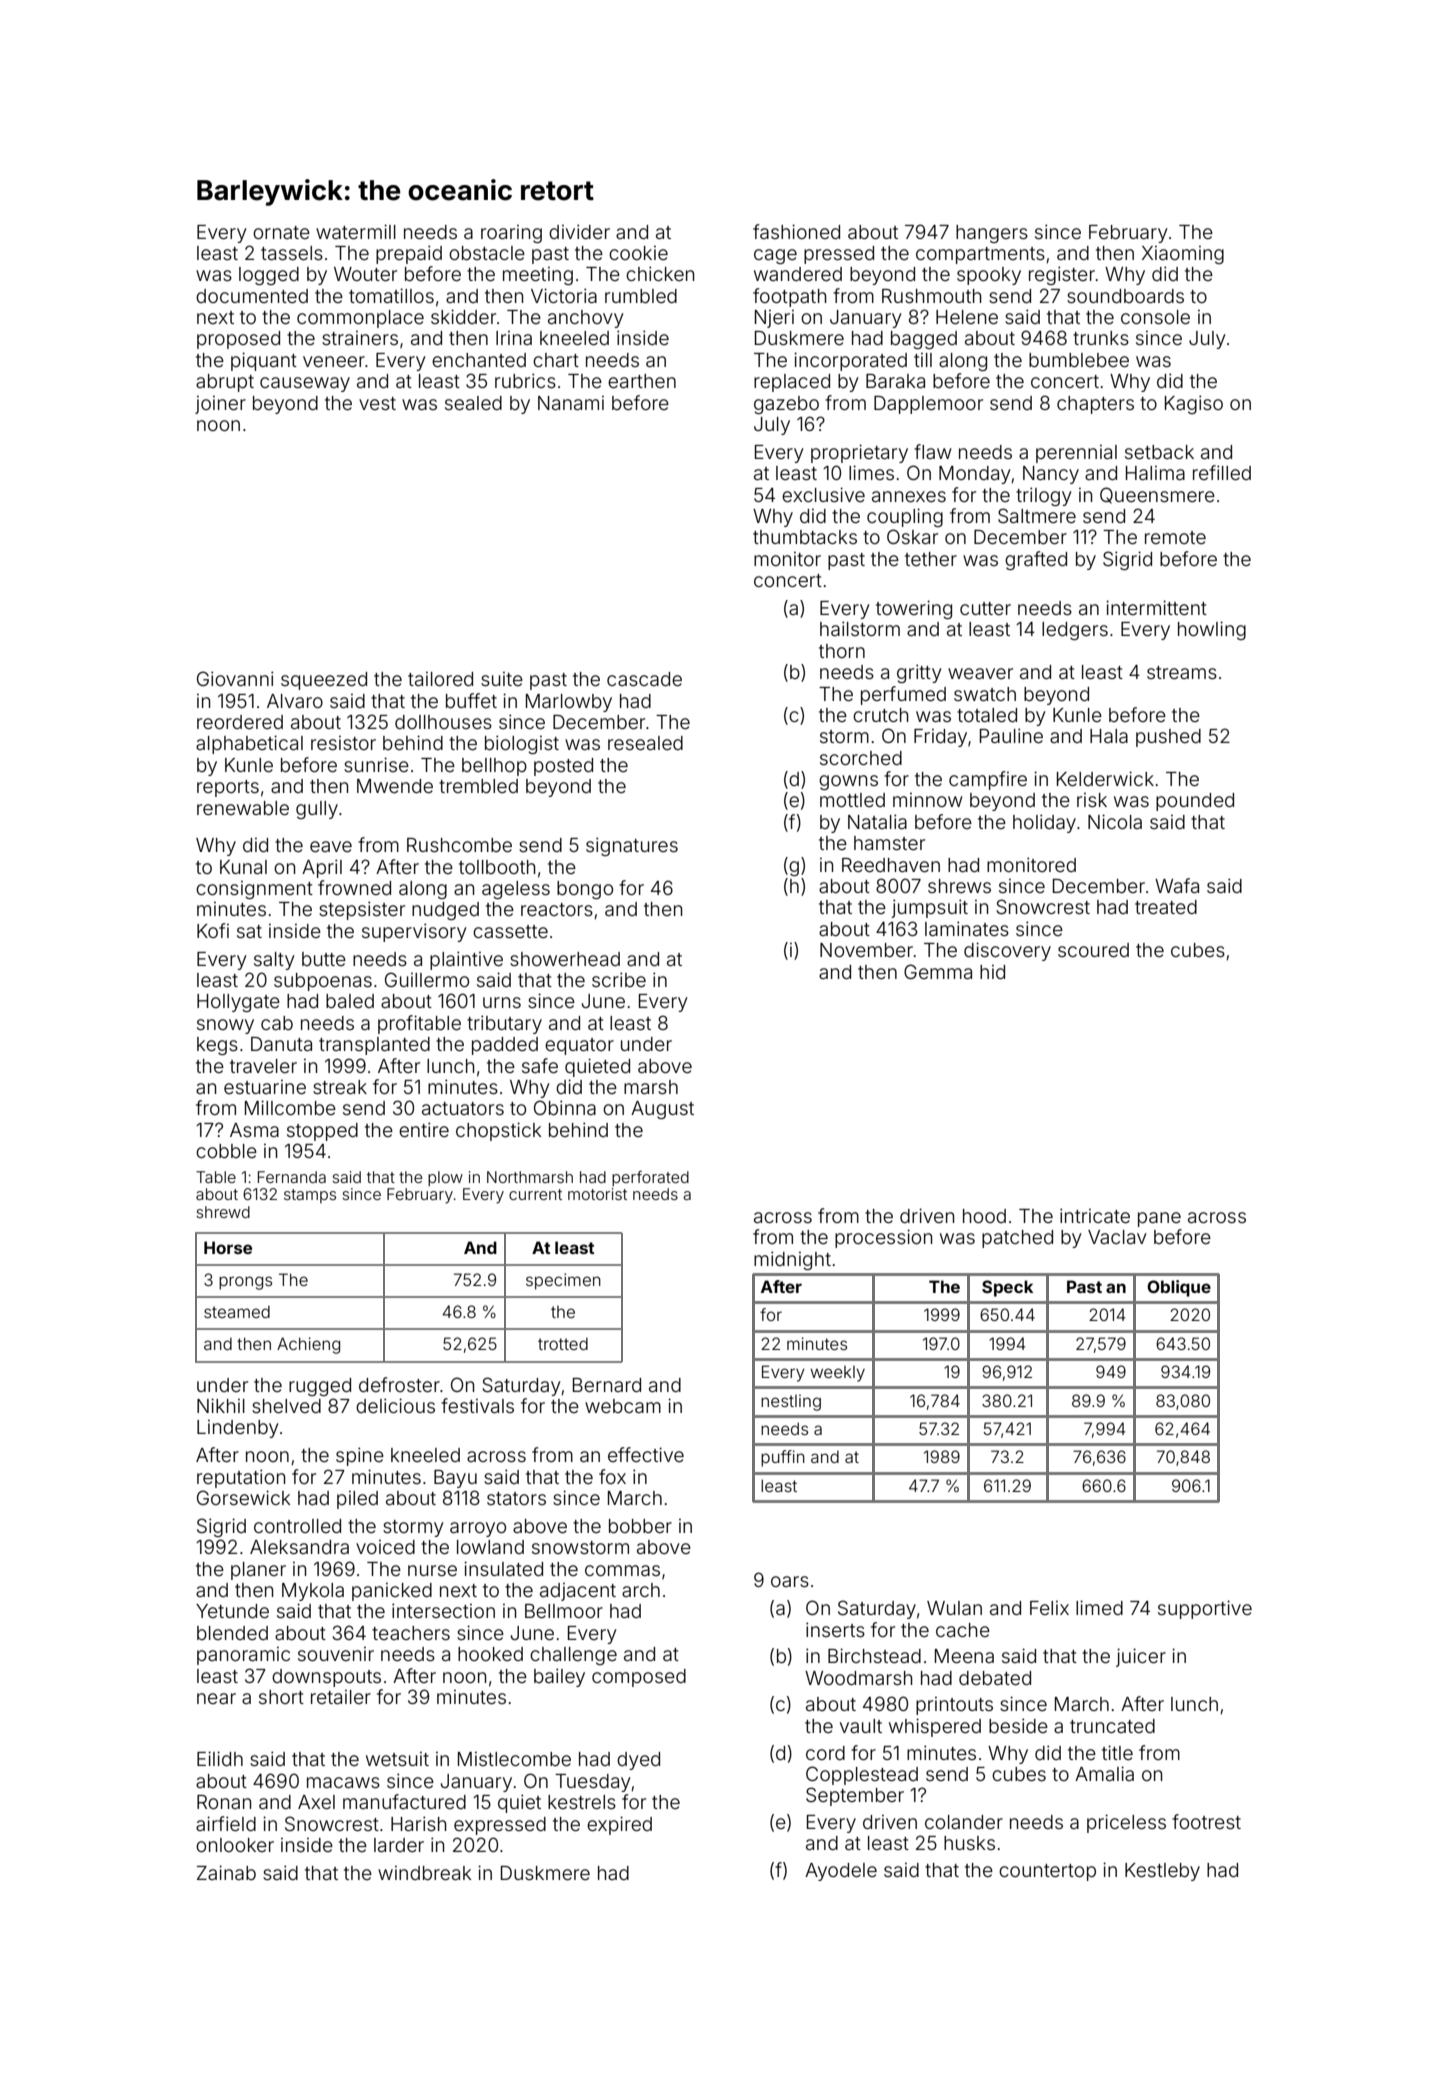  Describe the element at coordinates (571, 403) in the screenshot. I see `Nanami` at that location.
